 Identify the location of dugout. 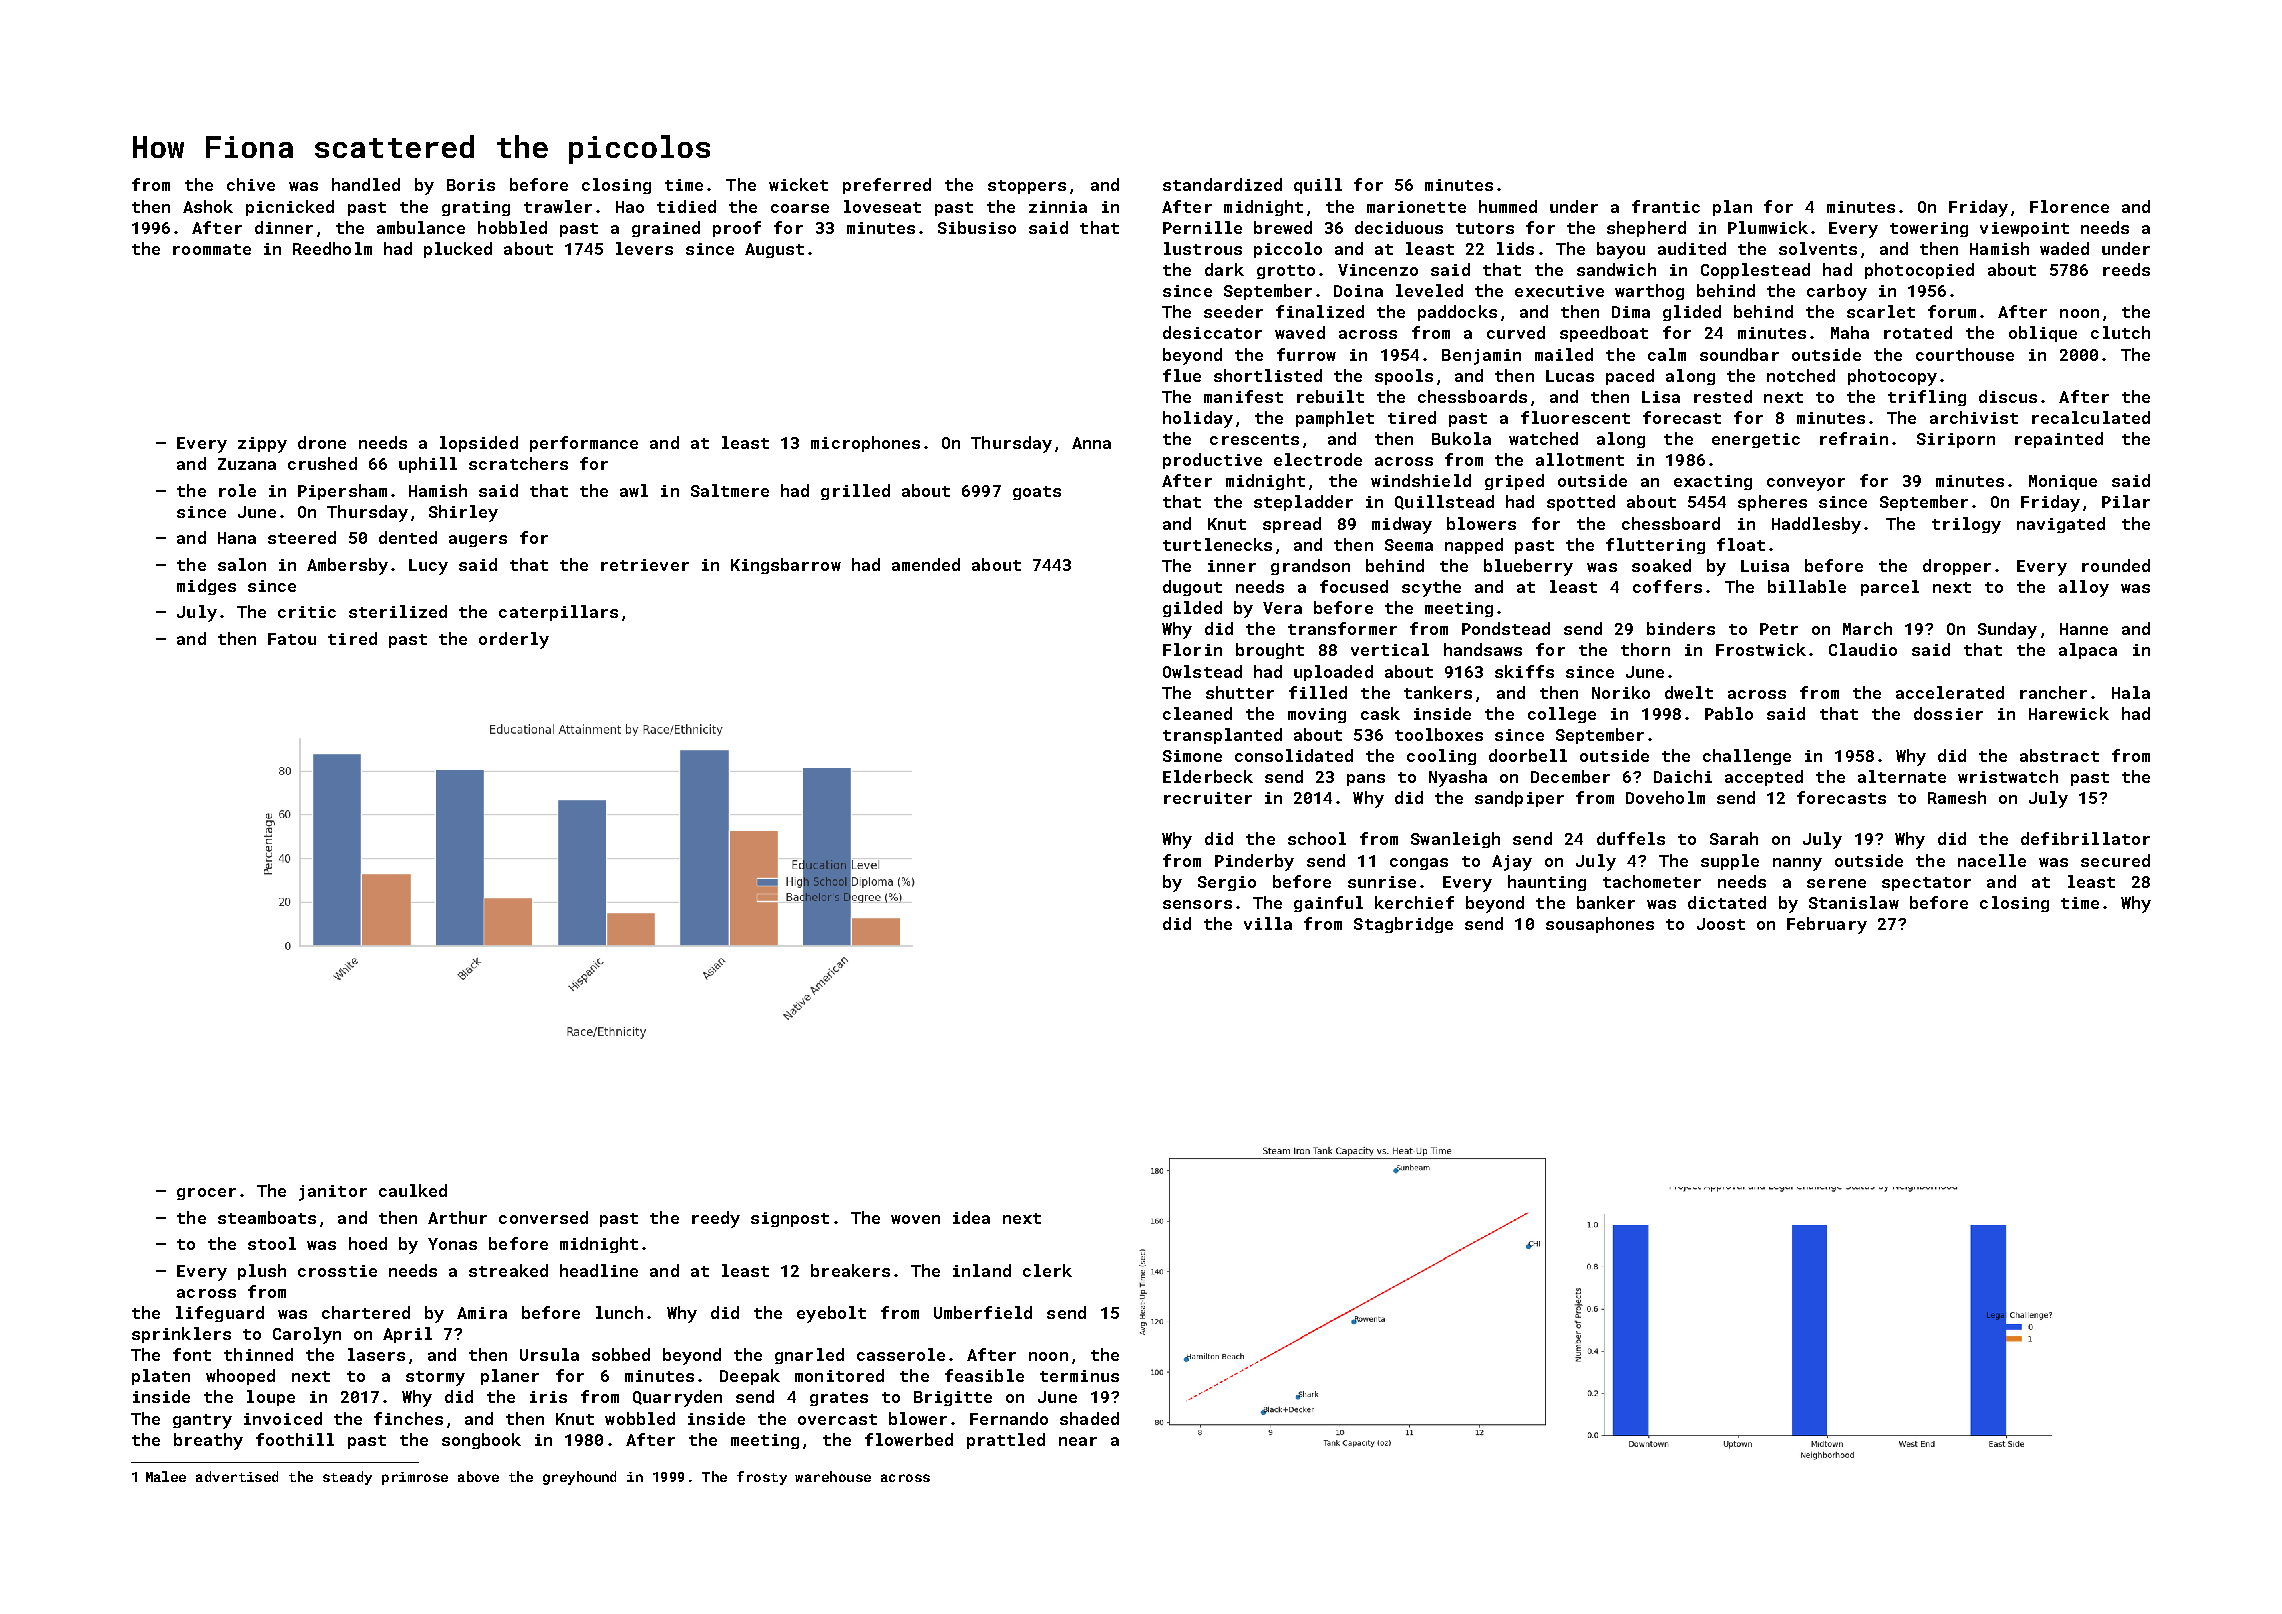
(1192, 588).
